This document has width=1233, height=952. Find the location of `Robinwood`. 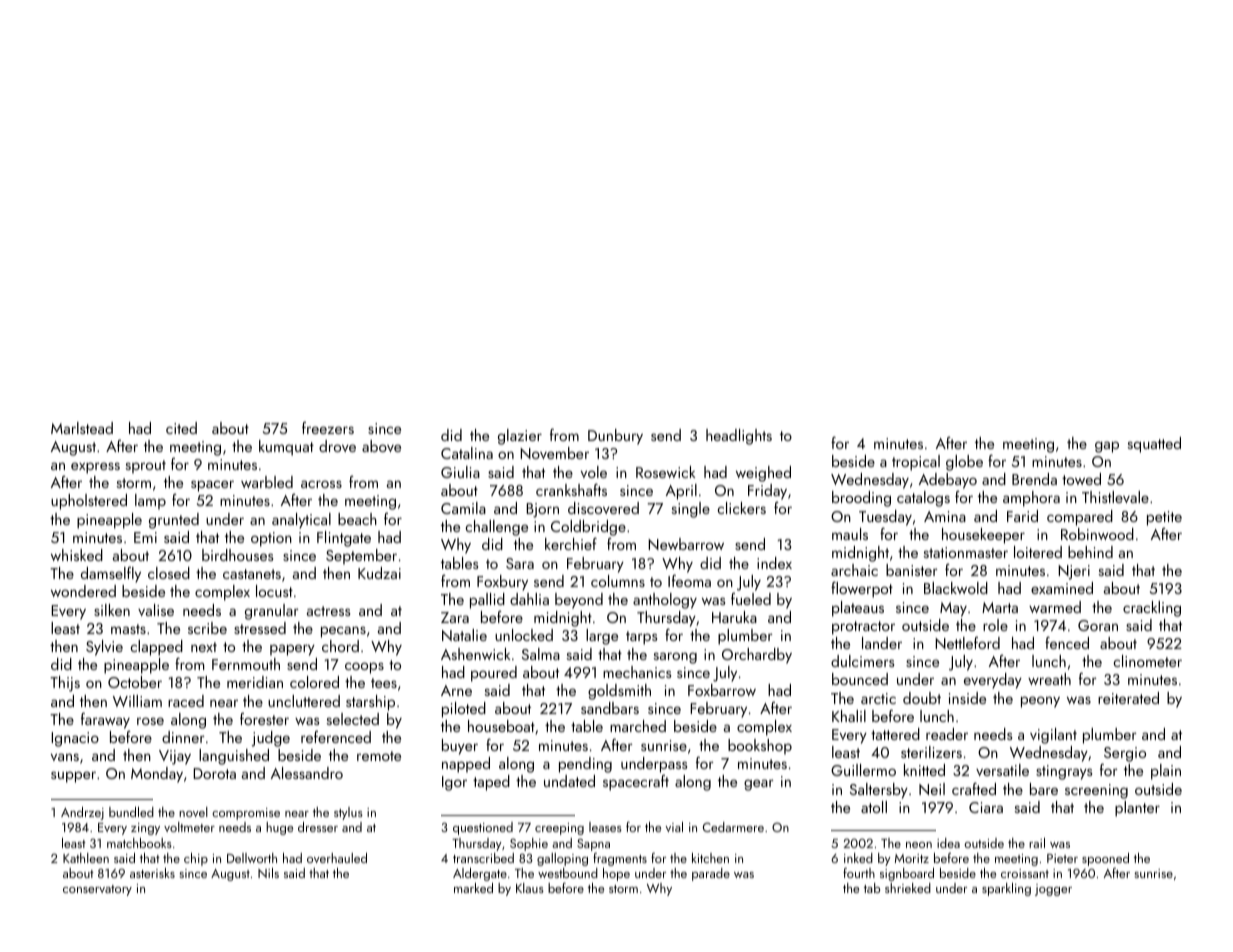

Robinwood is located at coordinates (1097, 534).
